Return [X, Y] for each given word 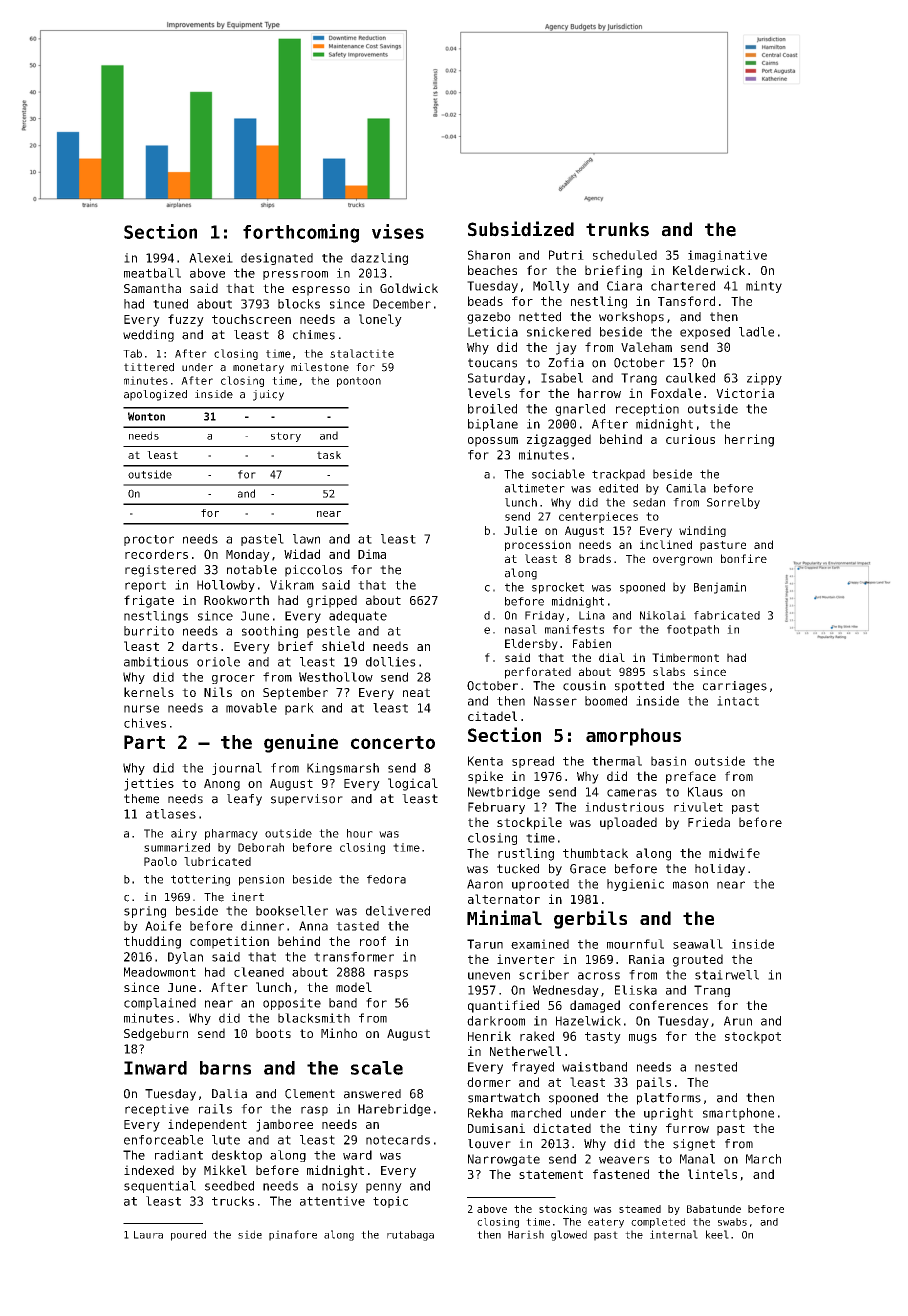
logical [413, 784]
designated [277, 259]
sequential [160, 1187]
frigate [149, 601]
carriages [735, 687]
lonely [380, 320]
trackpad [618, 475]
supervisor [307, 800]
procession [538, 545]
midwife [734, 853]
